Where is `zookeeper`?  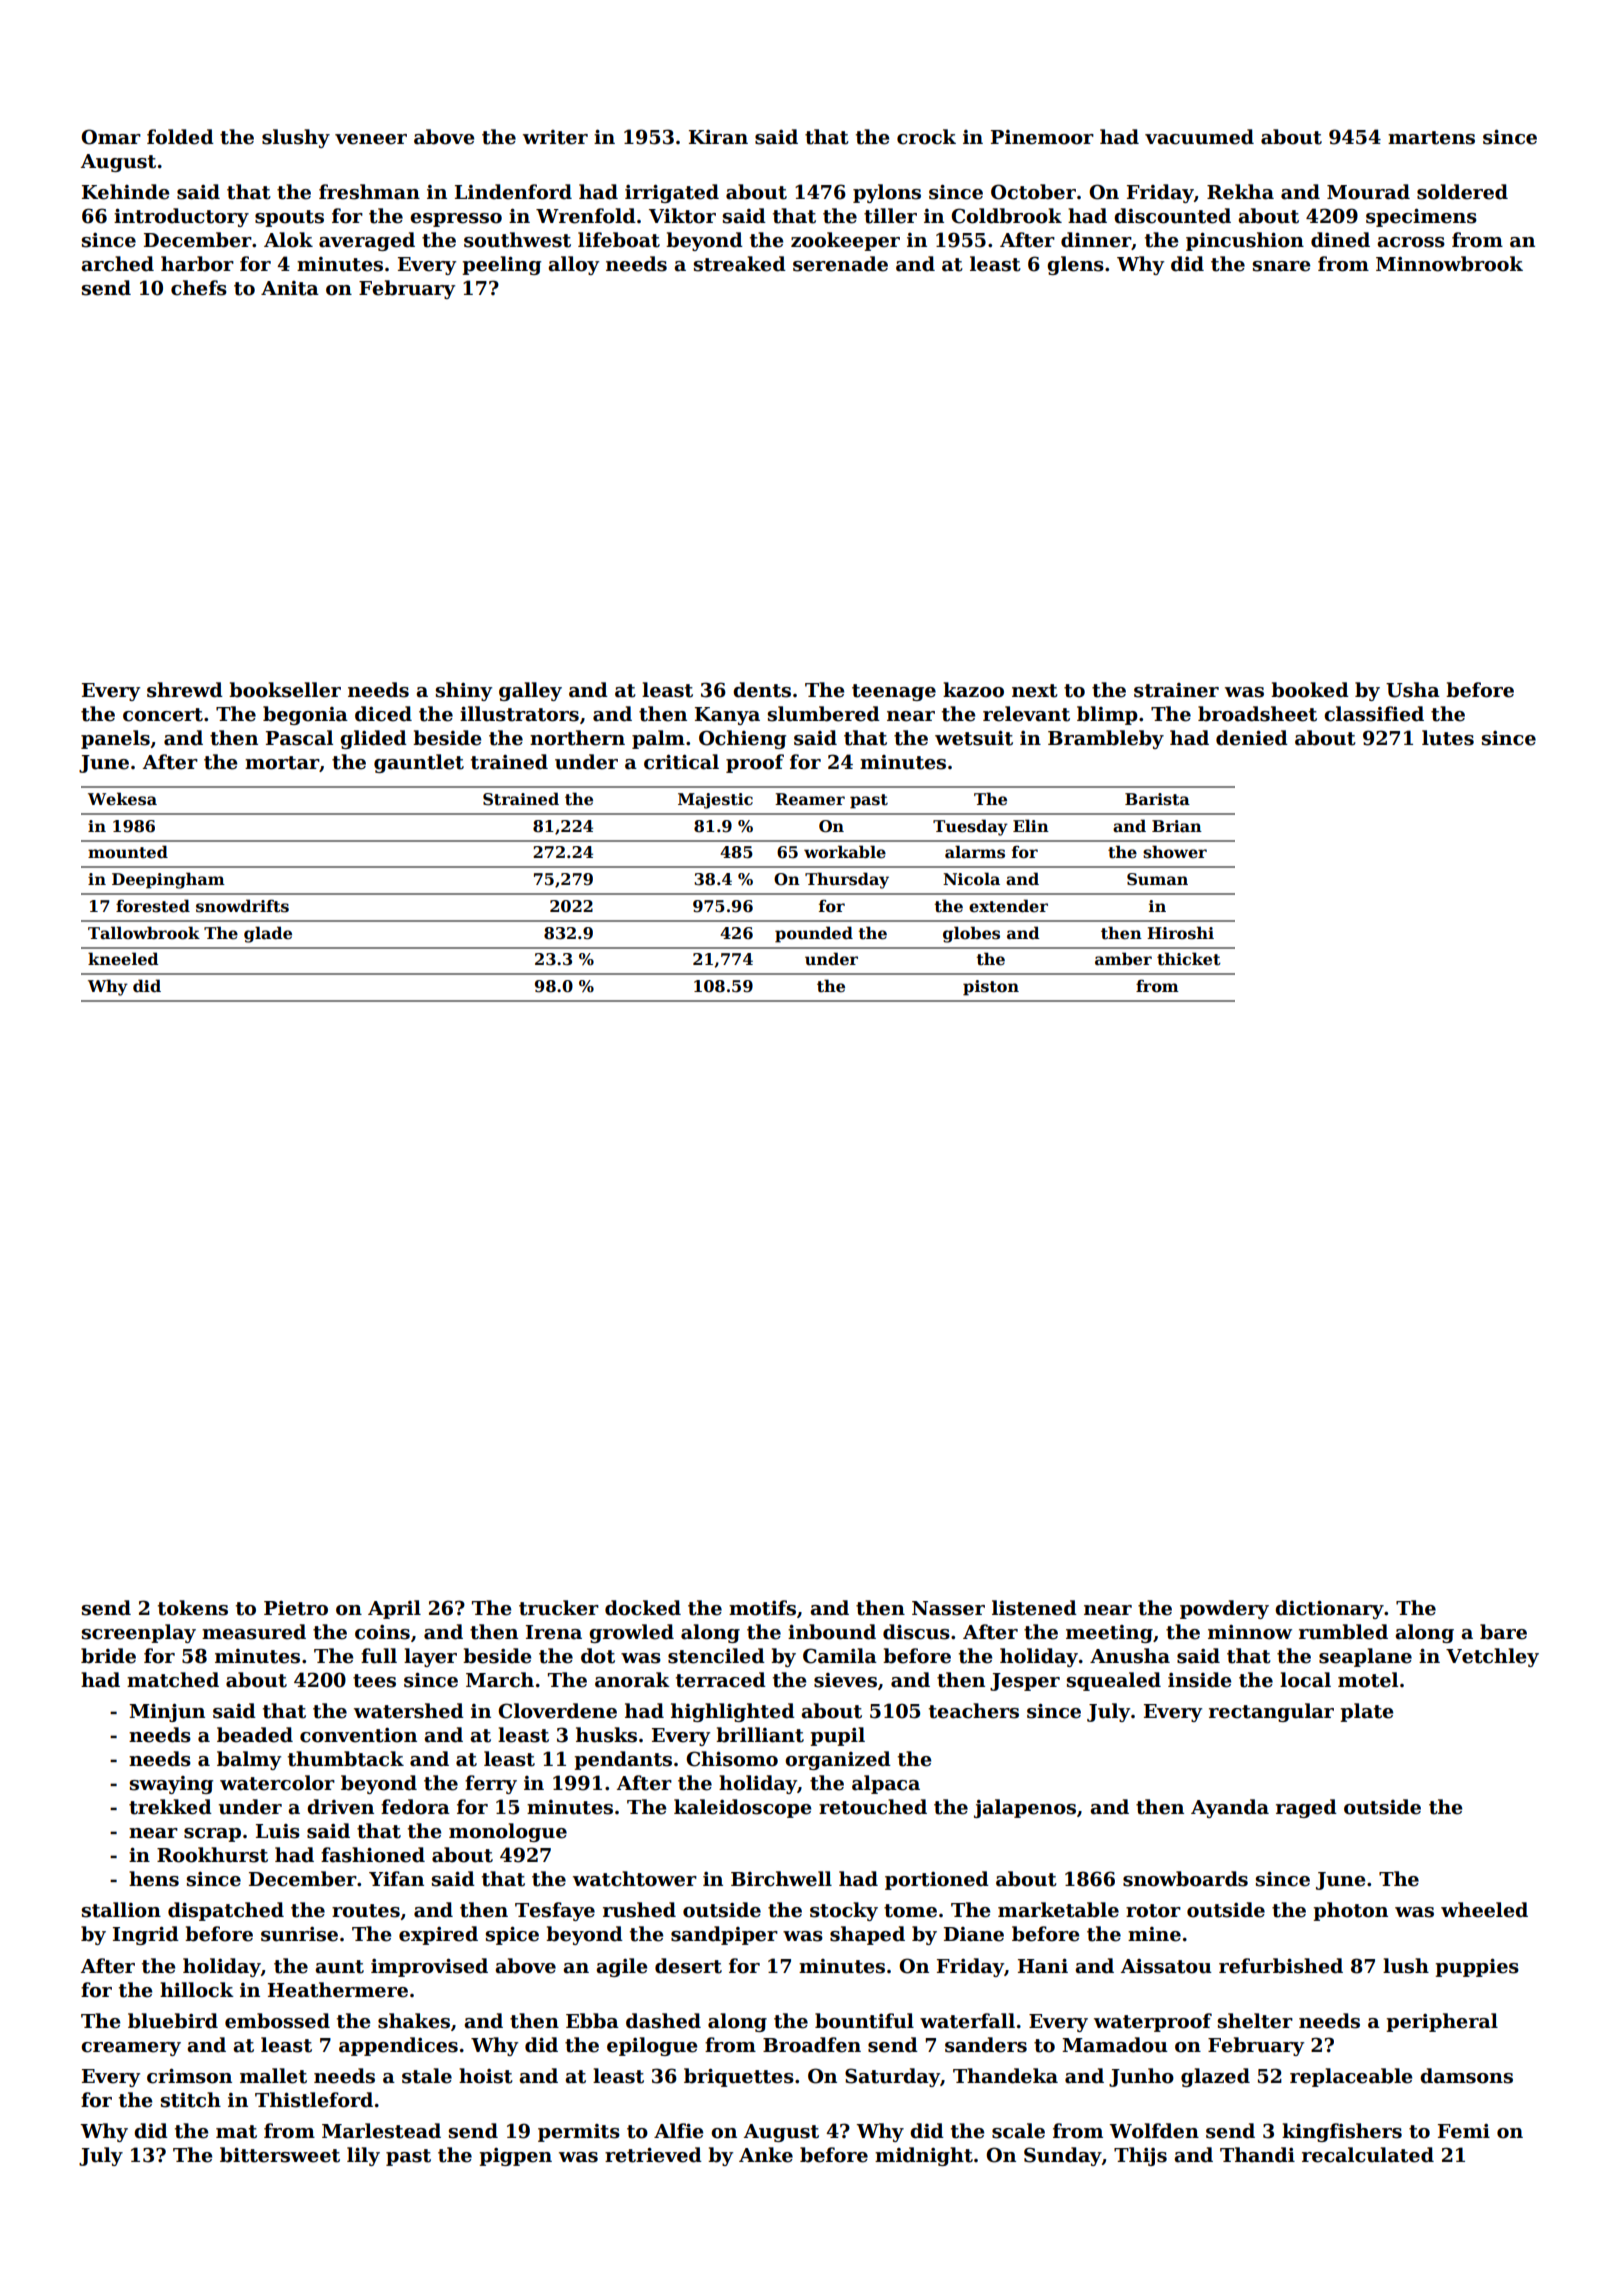 zookeeper is located at coordinates (845, 241).
